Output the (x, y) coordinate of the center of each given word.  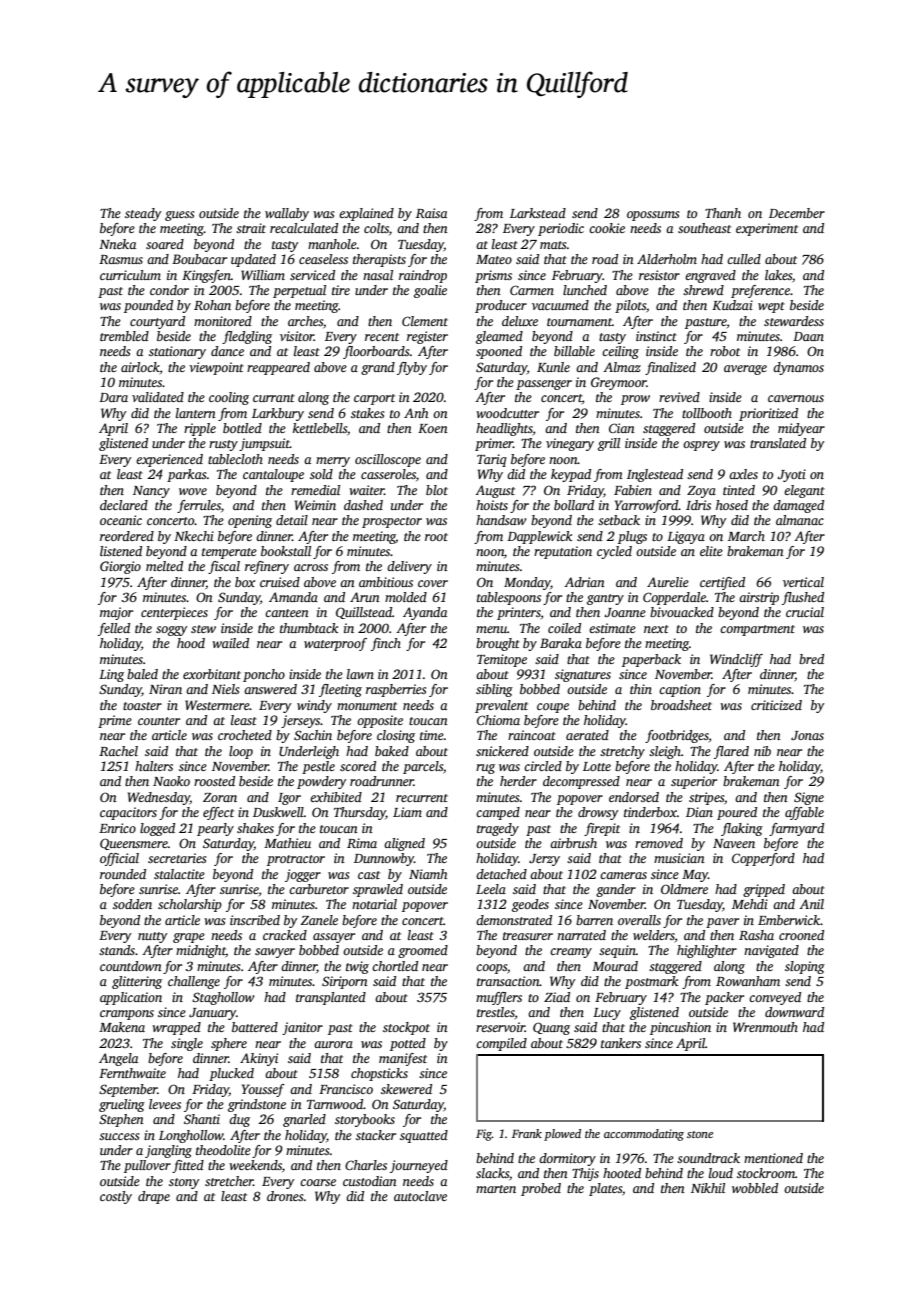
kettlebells (320, 428)
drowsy (598, 813)
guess (179, 216)
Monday (527, 583)
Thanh (723, 213)
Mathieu (287, 843)
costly (116, 1197)
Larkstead (538, 213)
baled (142, 674)
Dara (113, 397)
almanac (800, 520)
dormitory (567, 1159)
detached (501, 874)
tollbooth (707, 413)
